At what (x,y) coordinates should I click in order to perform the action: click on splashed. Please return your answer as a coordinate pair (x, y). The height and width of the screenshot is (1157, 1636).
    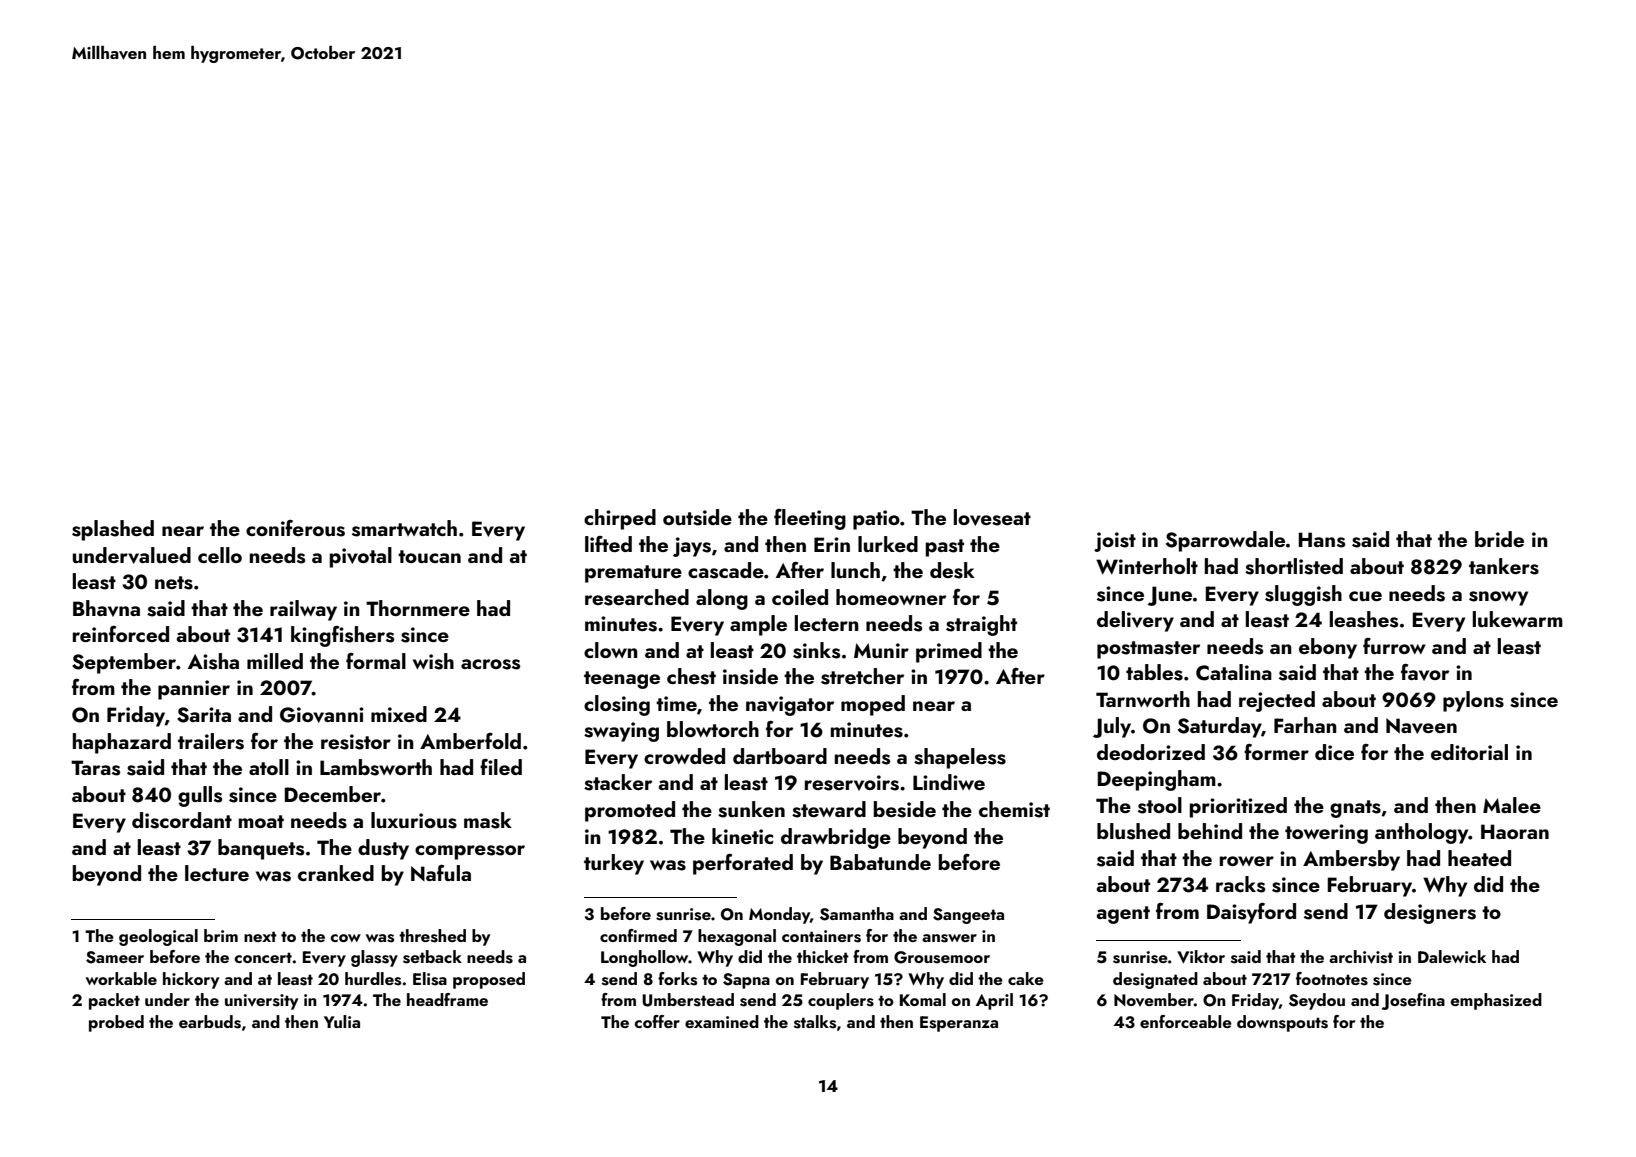
    Looking at the image, I should click on (113, 530).
